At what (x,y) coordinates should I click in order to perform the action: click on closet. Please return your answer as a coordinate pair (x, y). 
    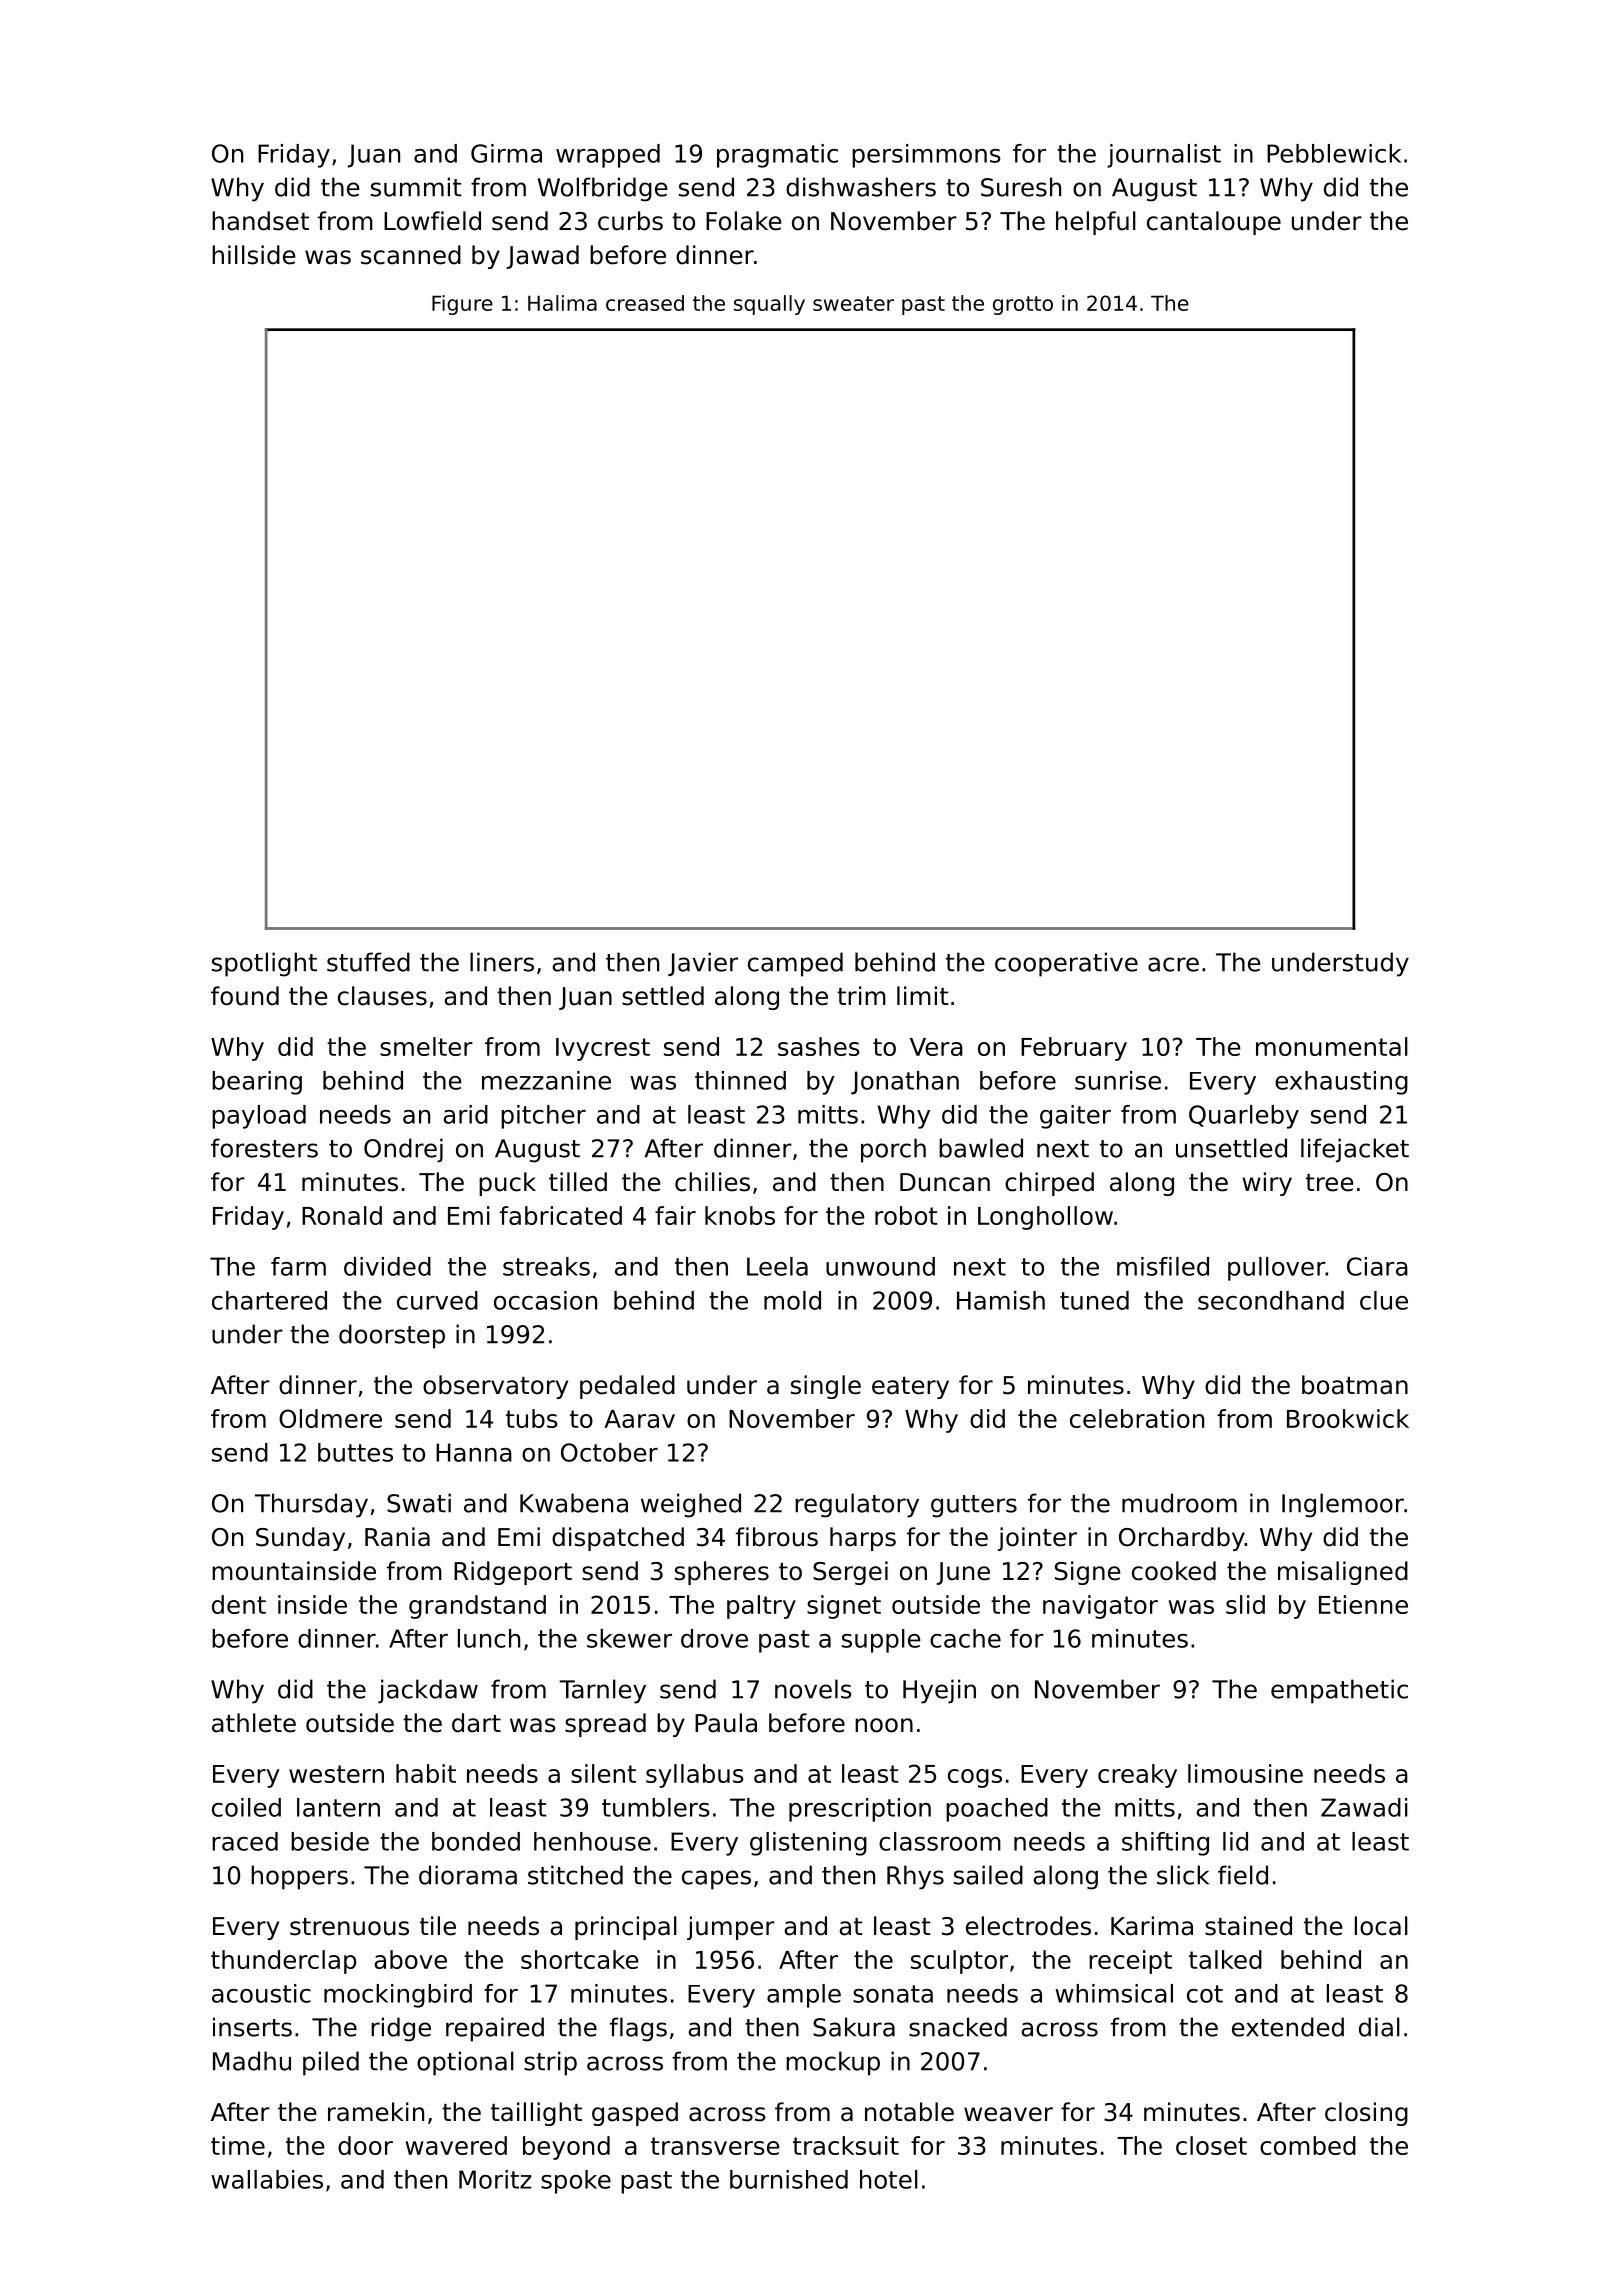
    Looking at the image, I should click on (1211, 2145).
